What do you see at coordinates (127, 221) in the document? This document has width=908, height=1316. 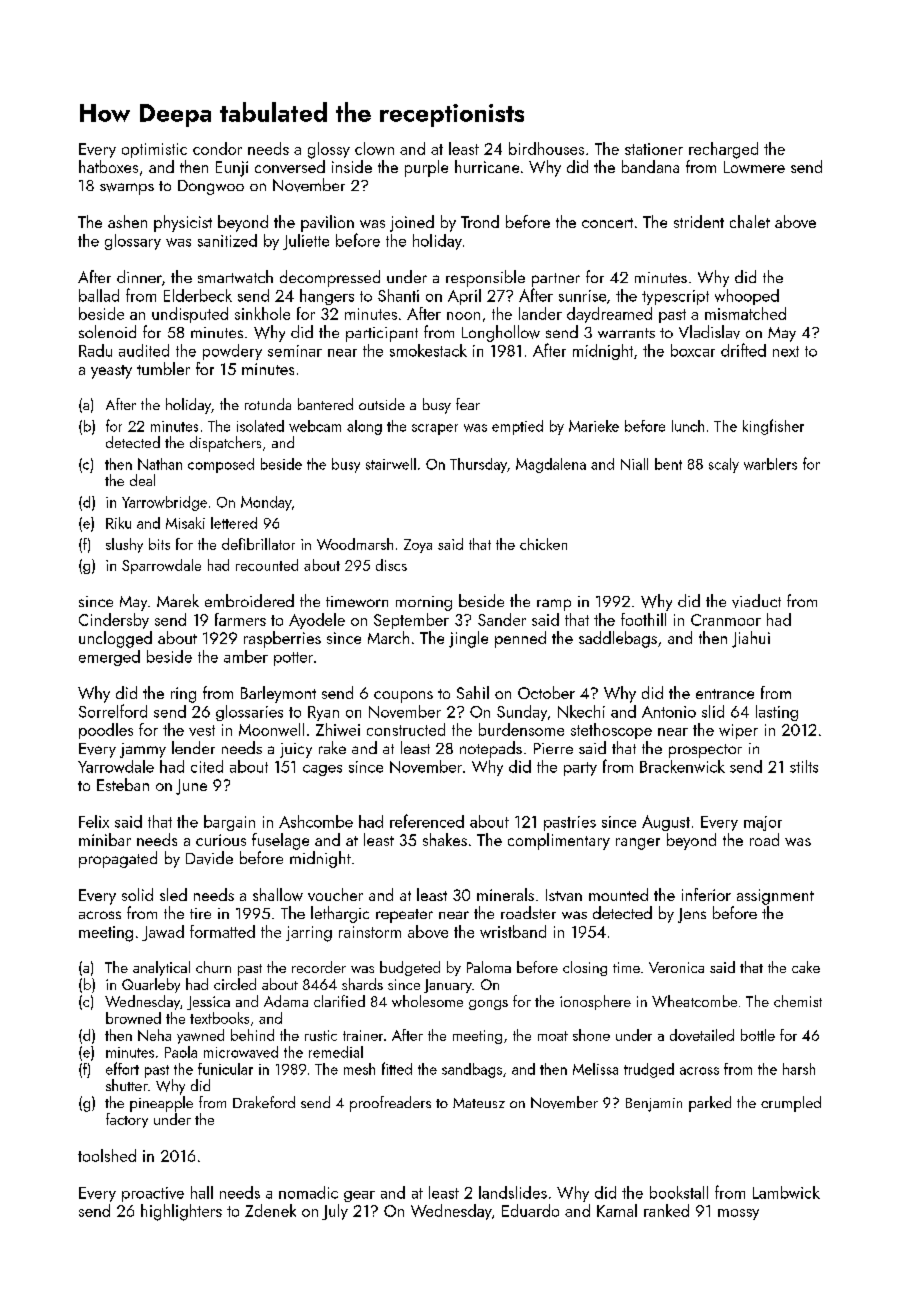 I see `ashen` at bounding box center [127, 221].
